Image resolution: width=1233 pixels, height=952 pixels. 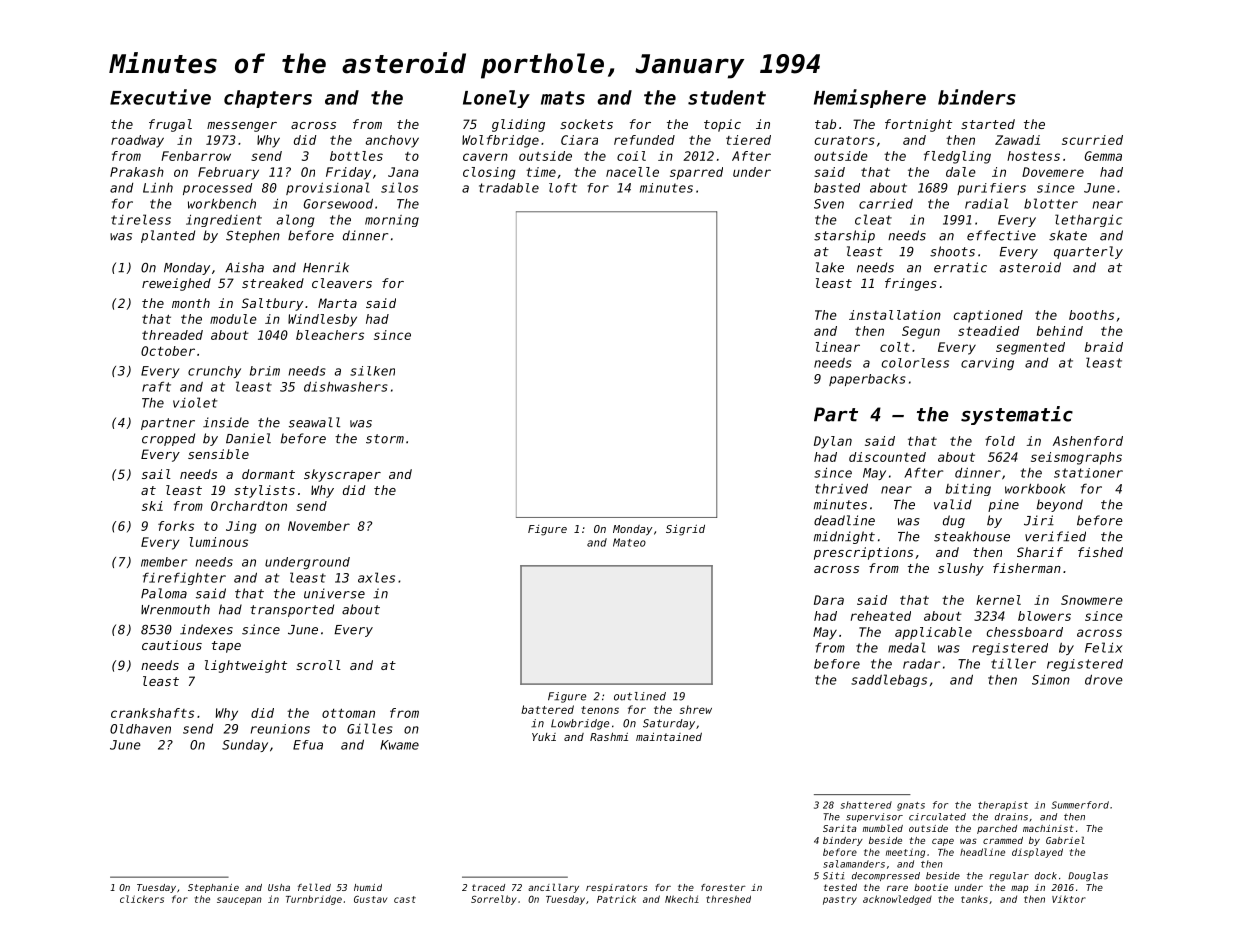 I want to click on chapters, so click(x=268, y=99).
